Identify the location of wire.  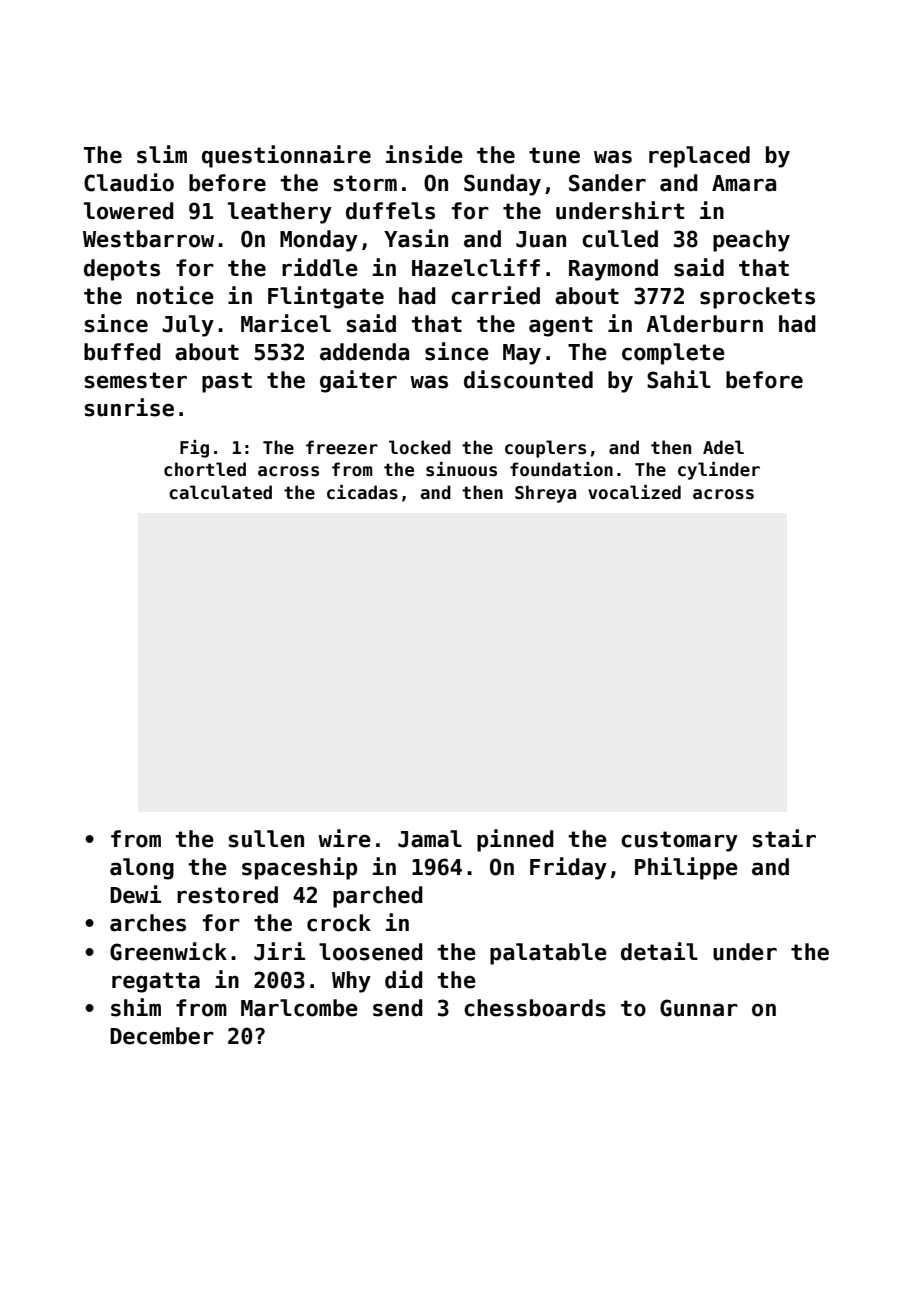
(344, 838).
